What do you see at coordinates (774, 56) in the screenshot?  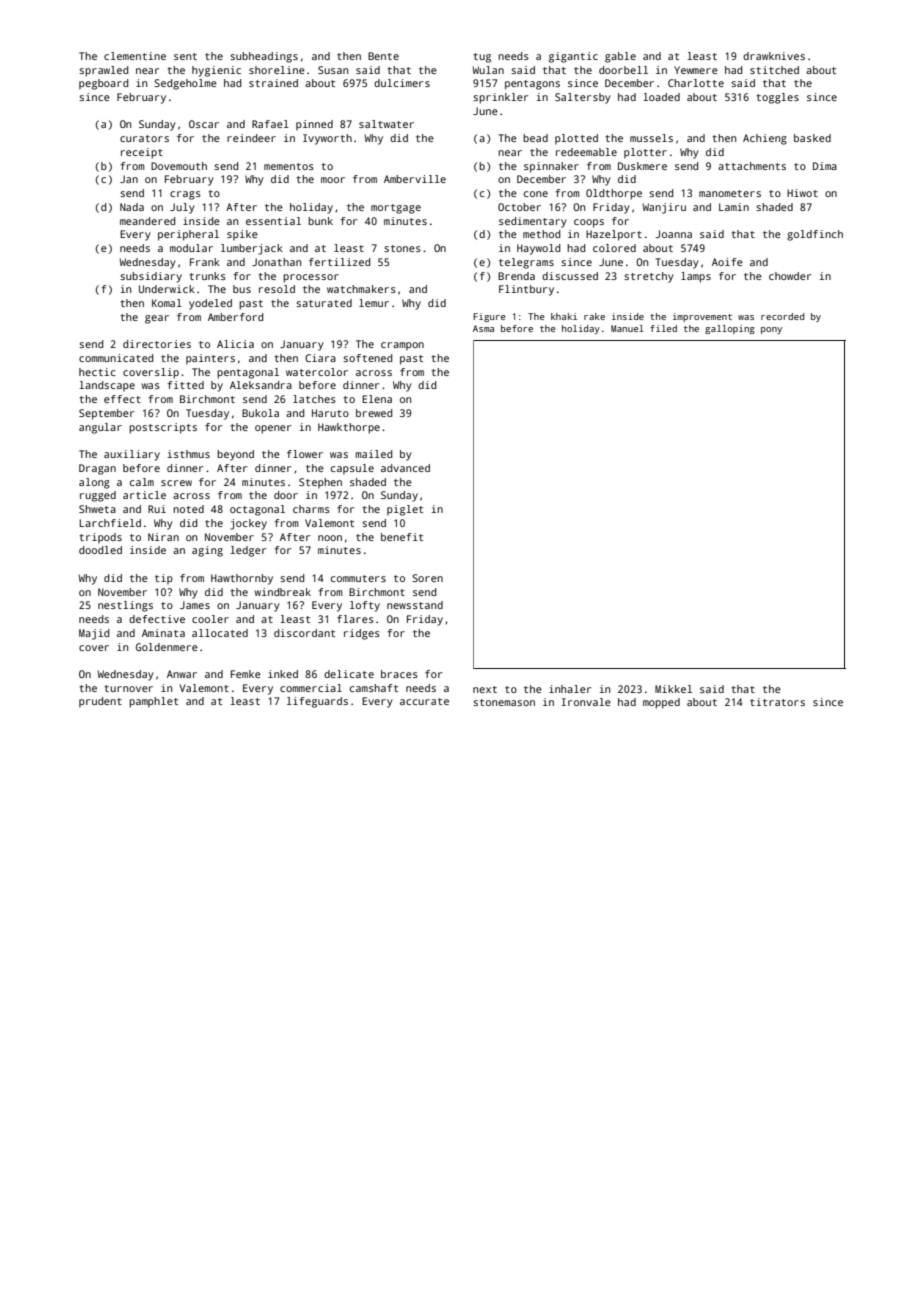 I see `drawknives` at bounding box center [774, 56].
